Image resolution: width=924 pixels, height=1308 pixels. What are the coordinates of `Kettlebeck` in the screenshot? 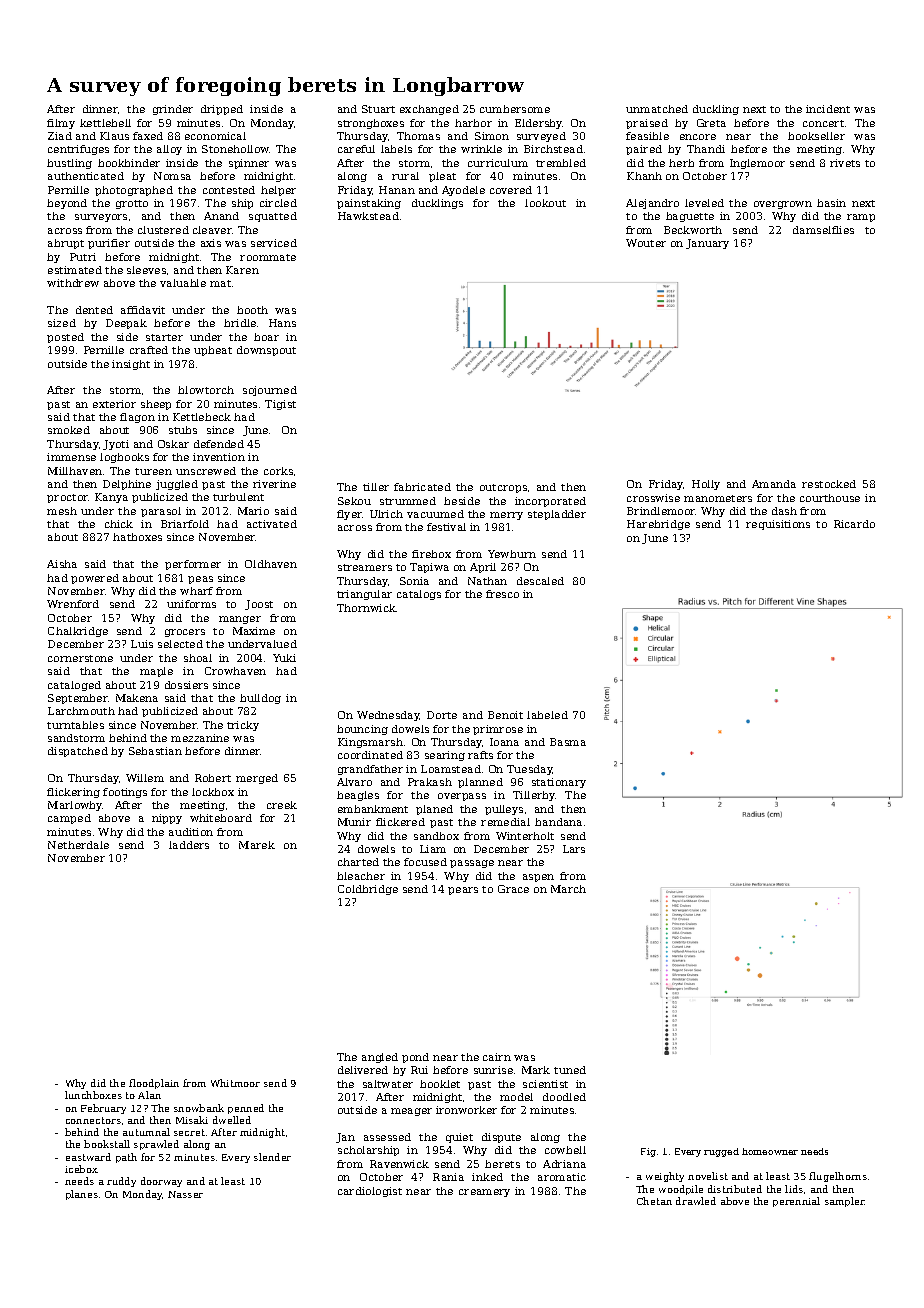 It's located at (202, 417).
